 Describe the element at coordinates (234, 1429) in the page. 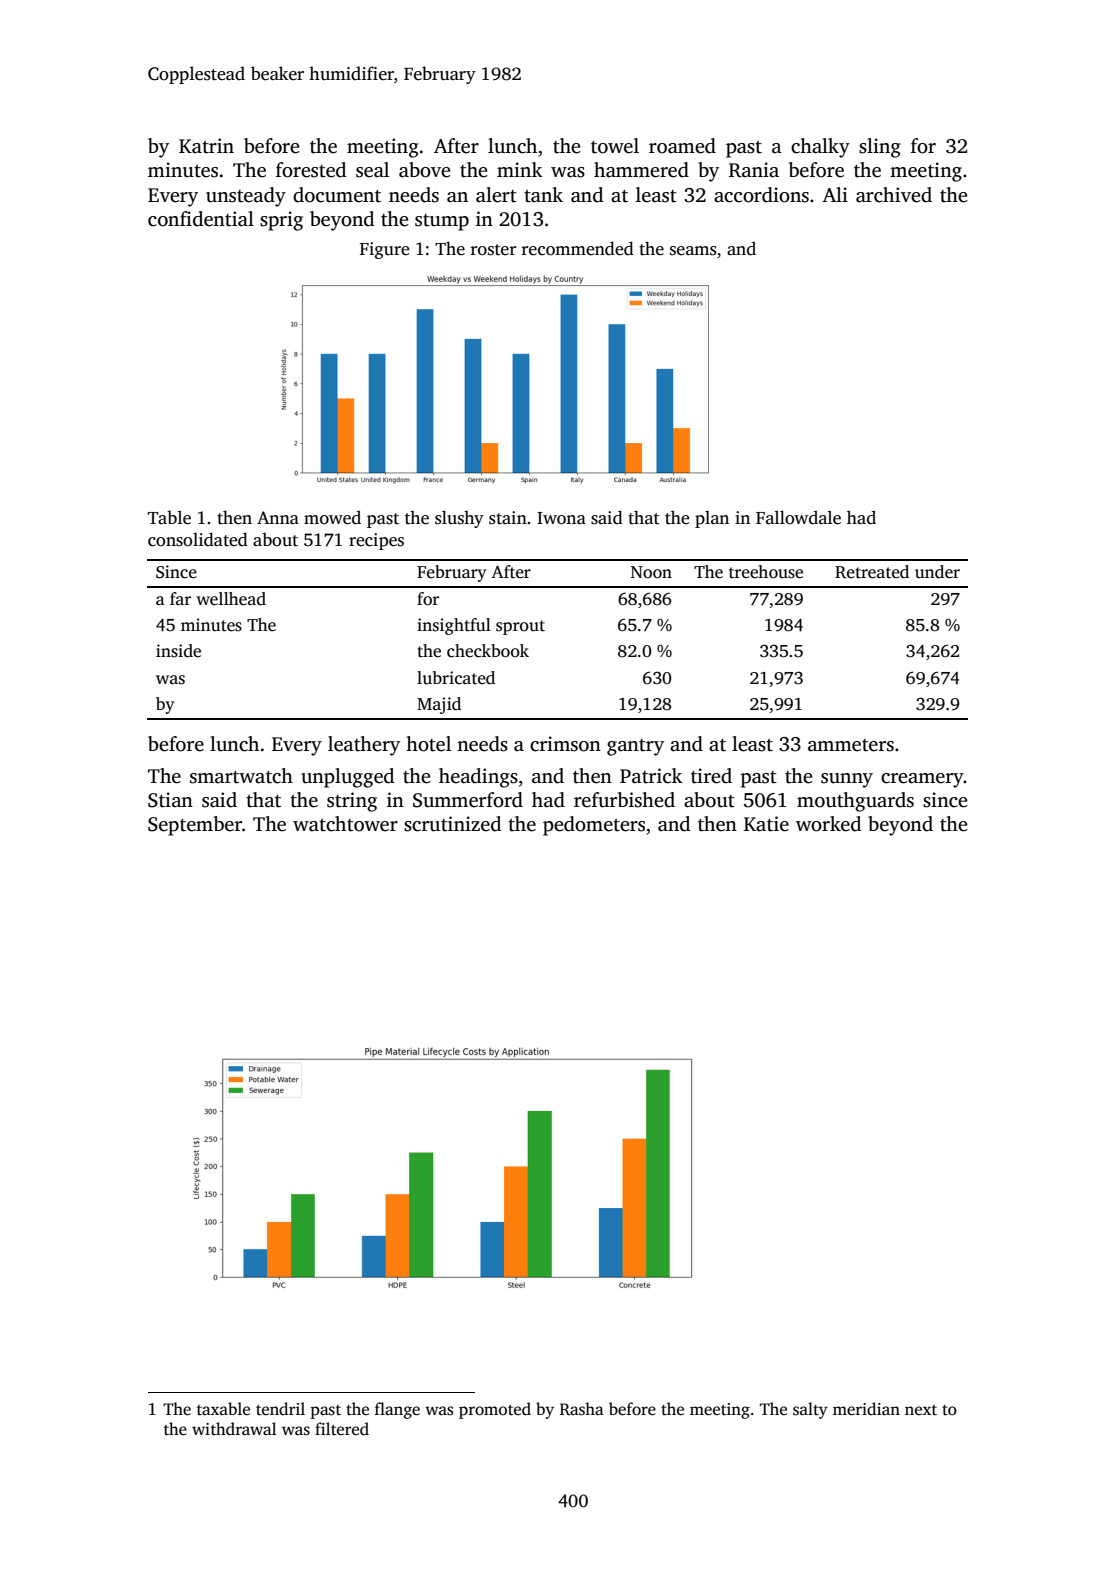

I see `withdrawal` at that location.
